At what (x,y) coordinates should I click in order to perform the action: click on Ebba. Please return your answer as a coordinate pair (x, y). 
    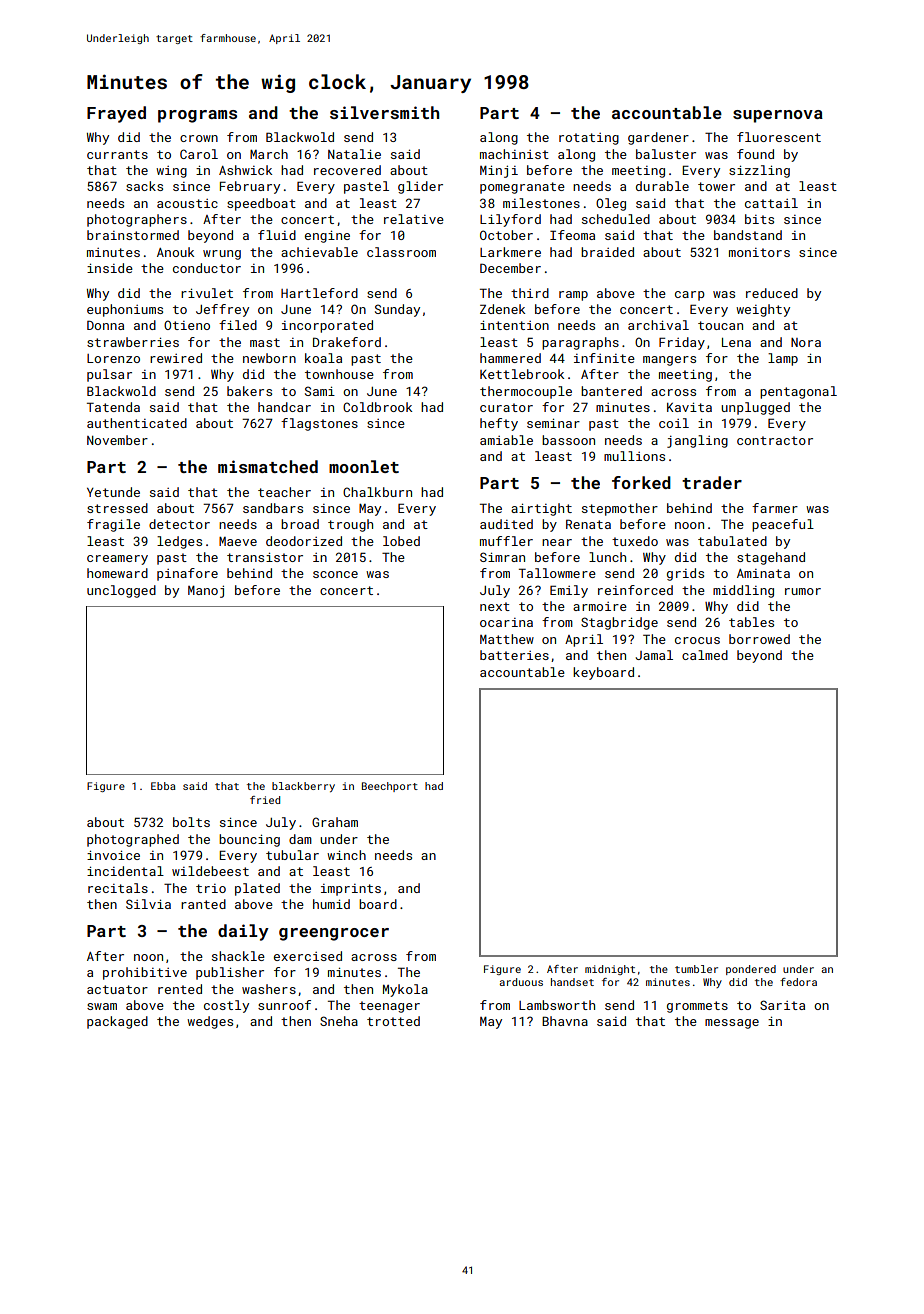
    Looking at the image, I should click on (163, 786).
